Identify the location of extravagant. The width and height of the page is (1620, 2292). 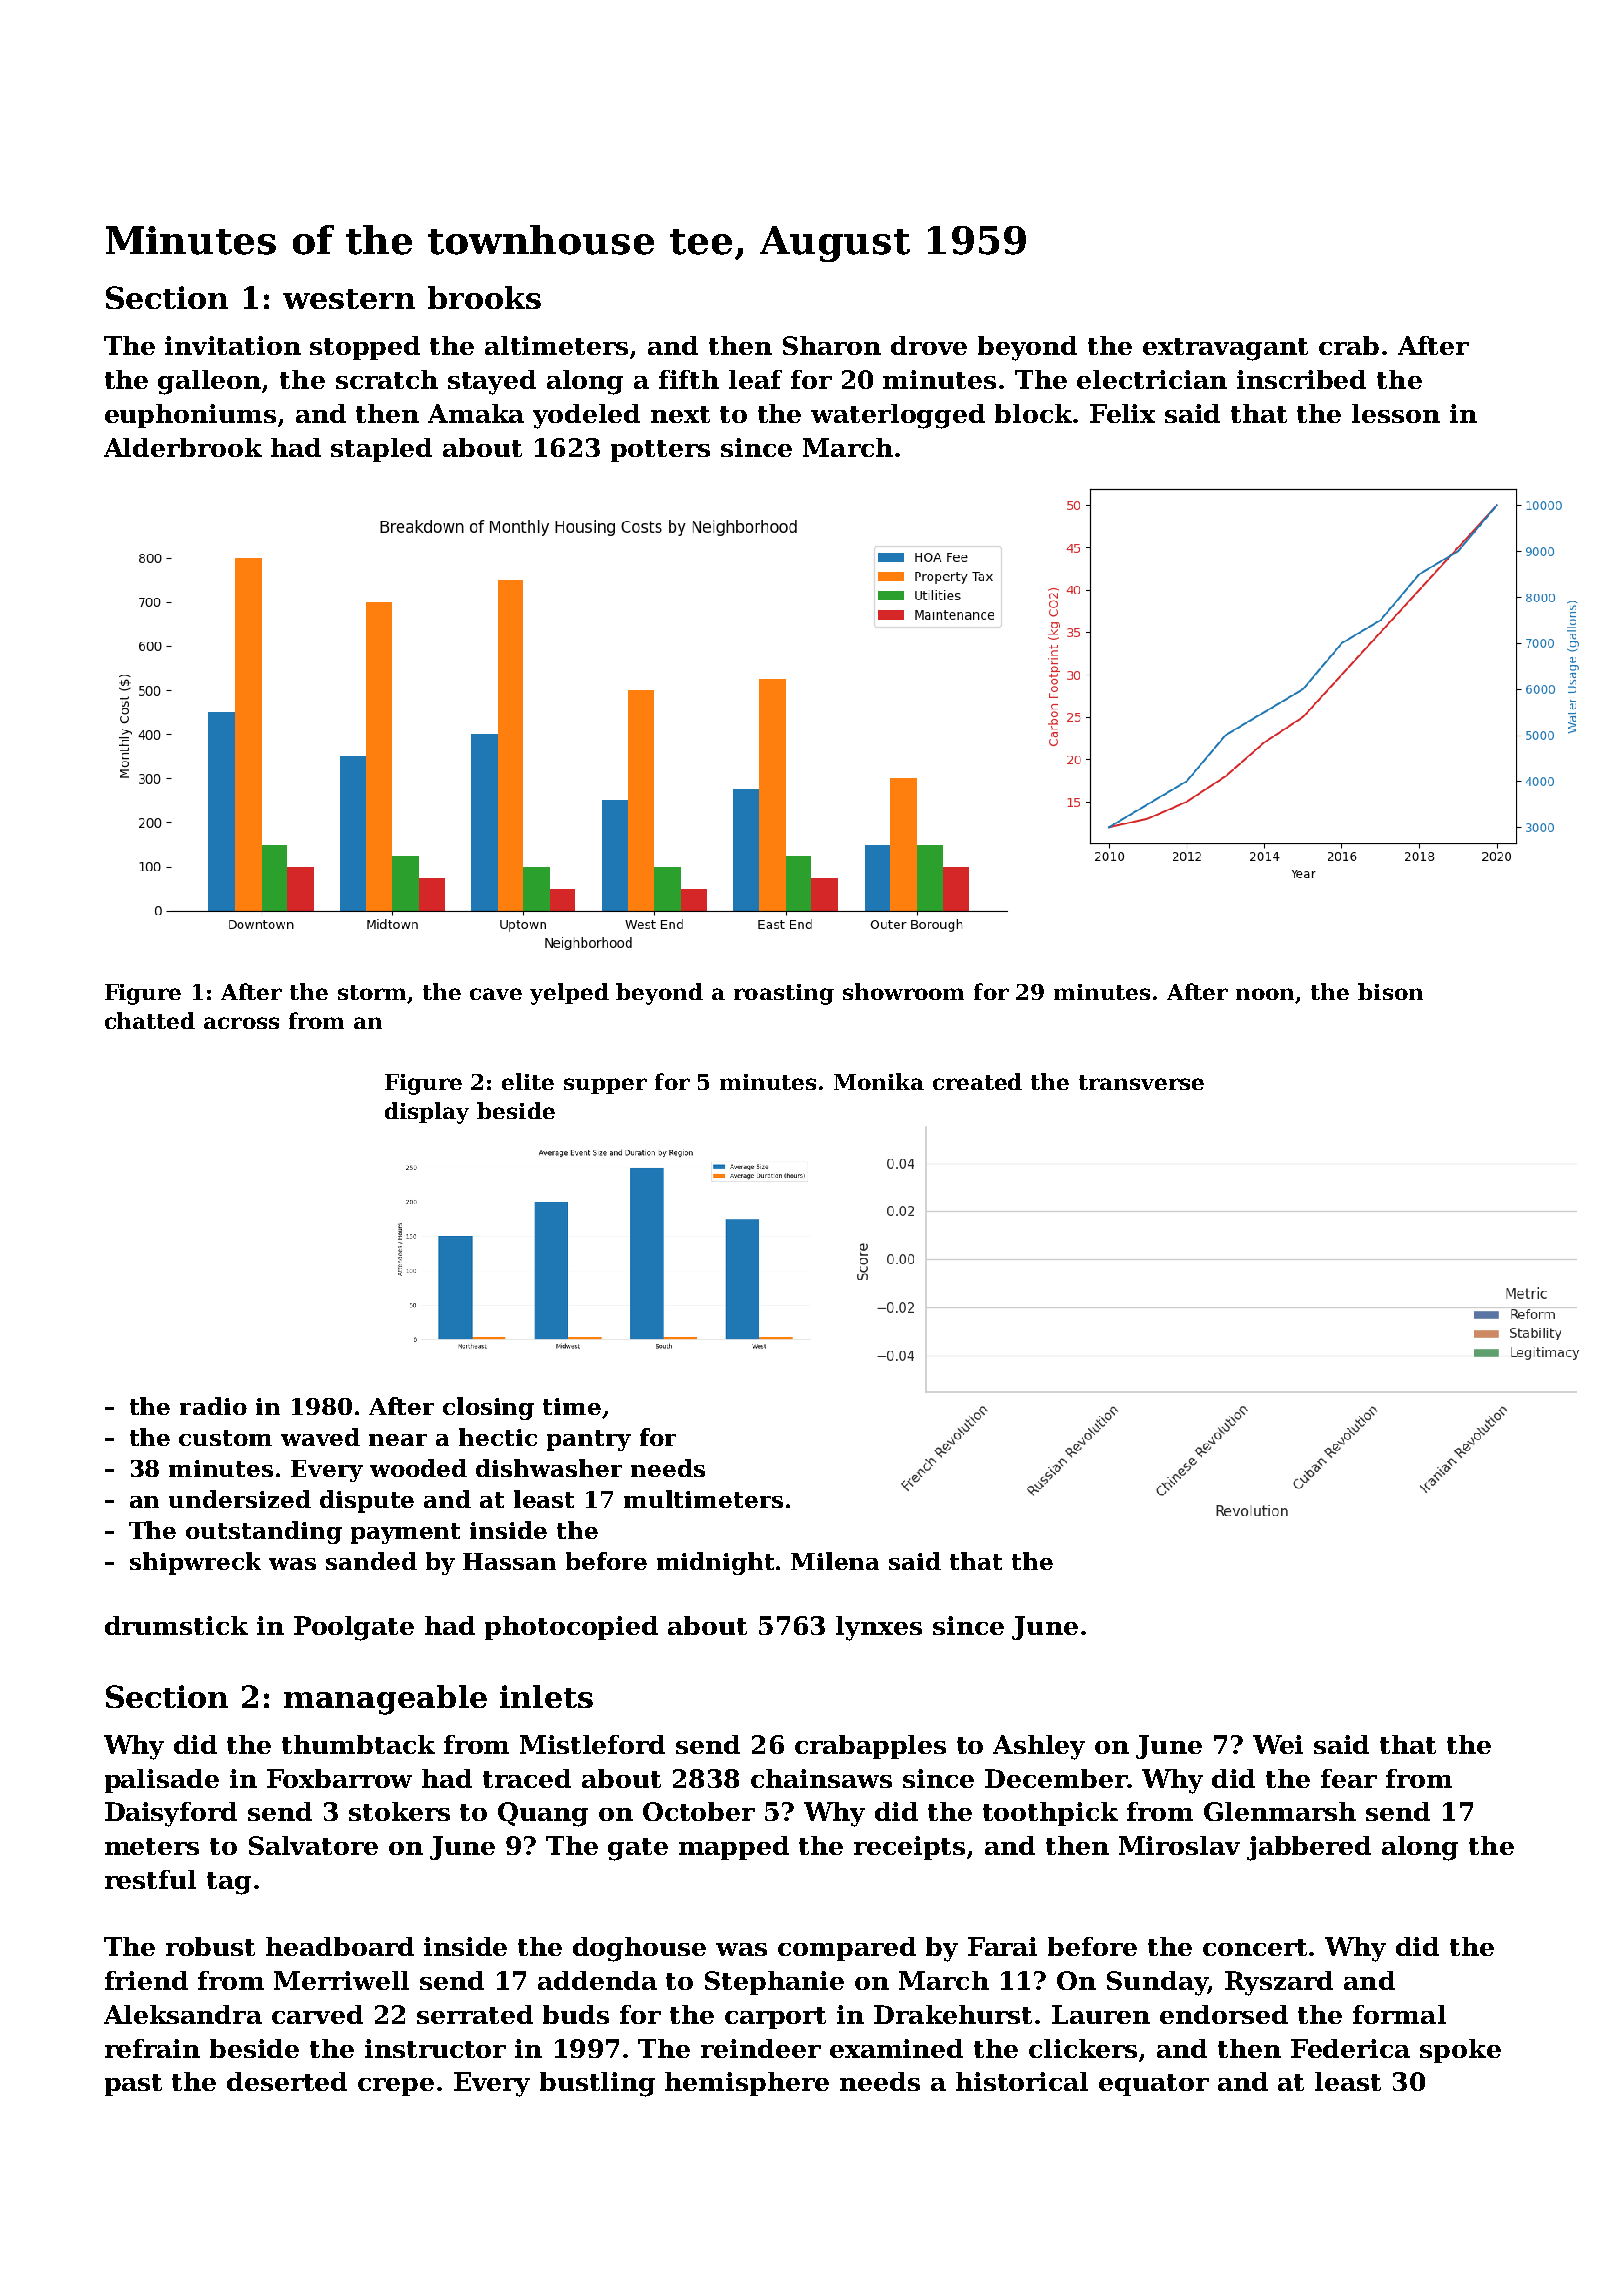
(1225, 349).
